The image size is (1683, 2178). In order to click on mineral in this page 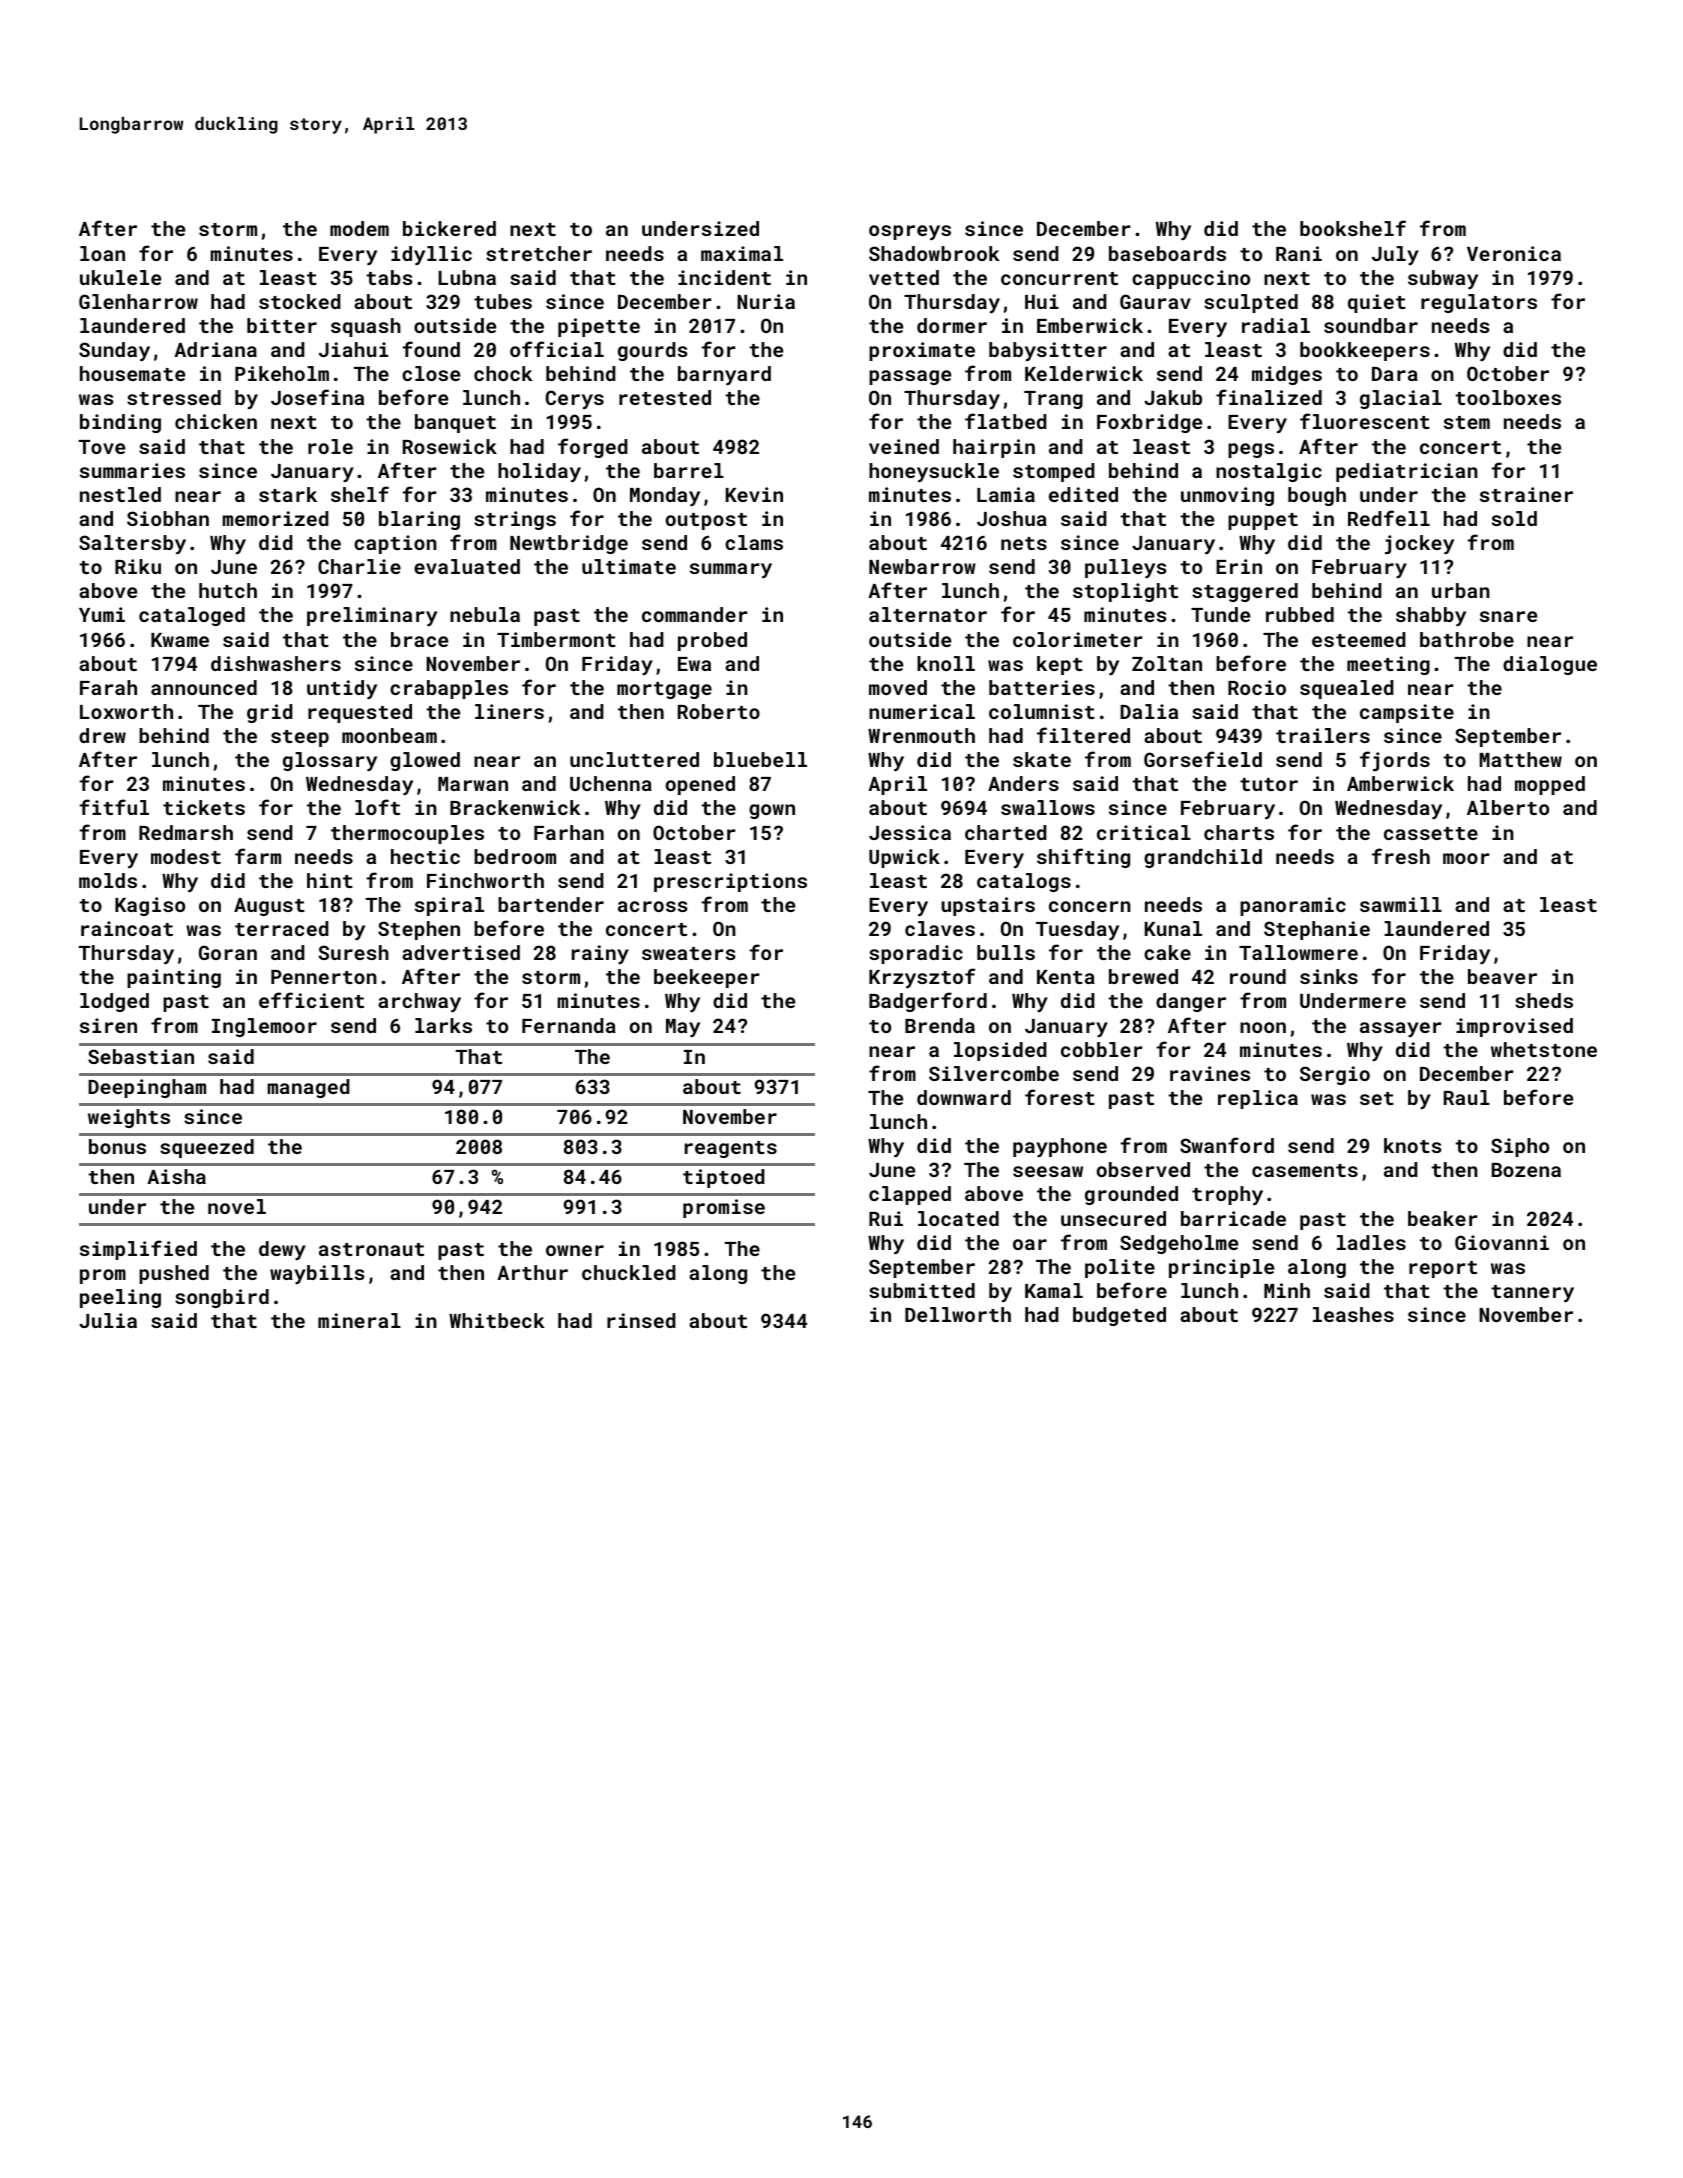, I will do `click(359, 1320)`.
